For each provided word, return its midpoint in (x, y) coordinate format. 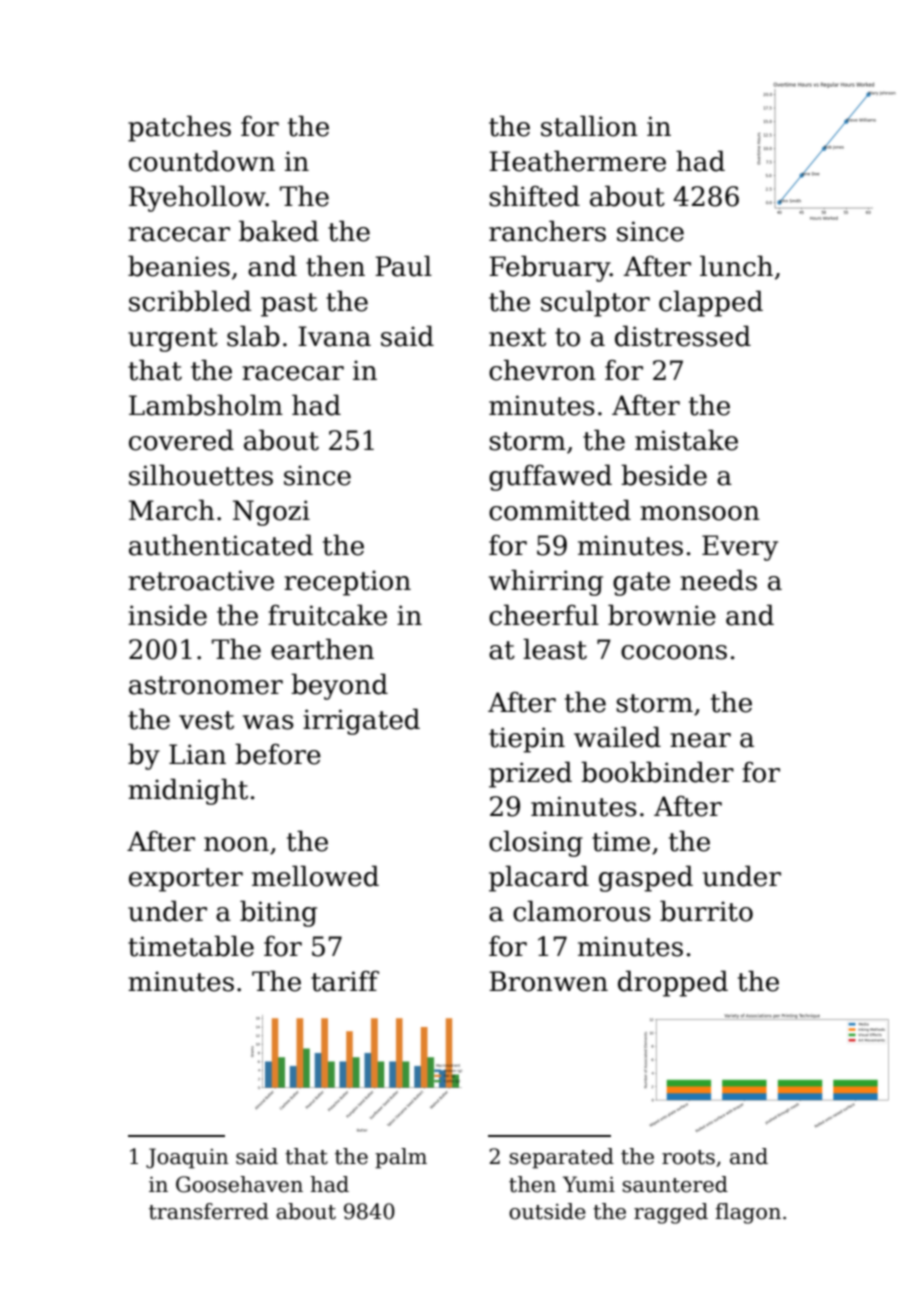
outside (547, 1211)
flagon (748, 1213)
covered (181, 440)
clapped (711, 303)
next (517, 337)
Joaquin (187, 1158)
